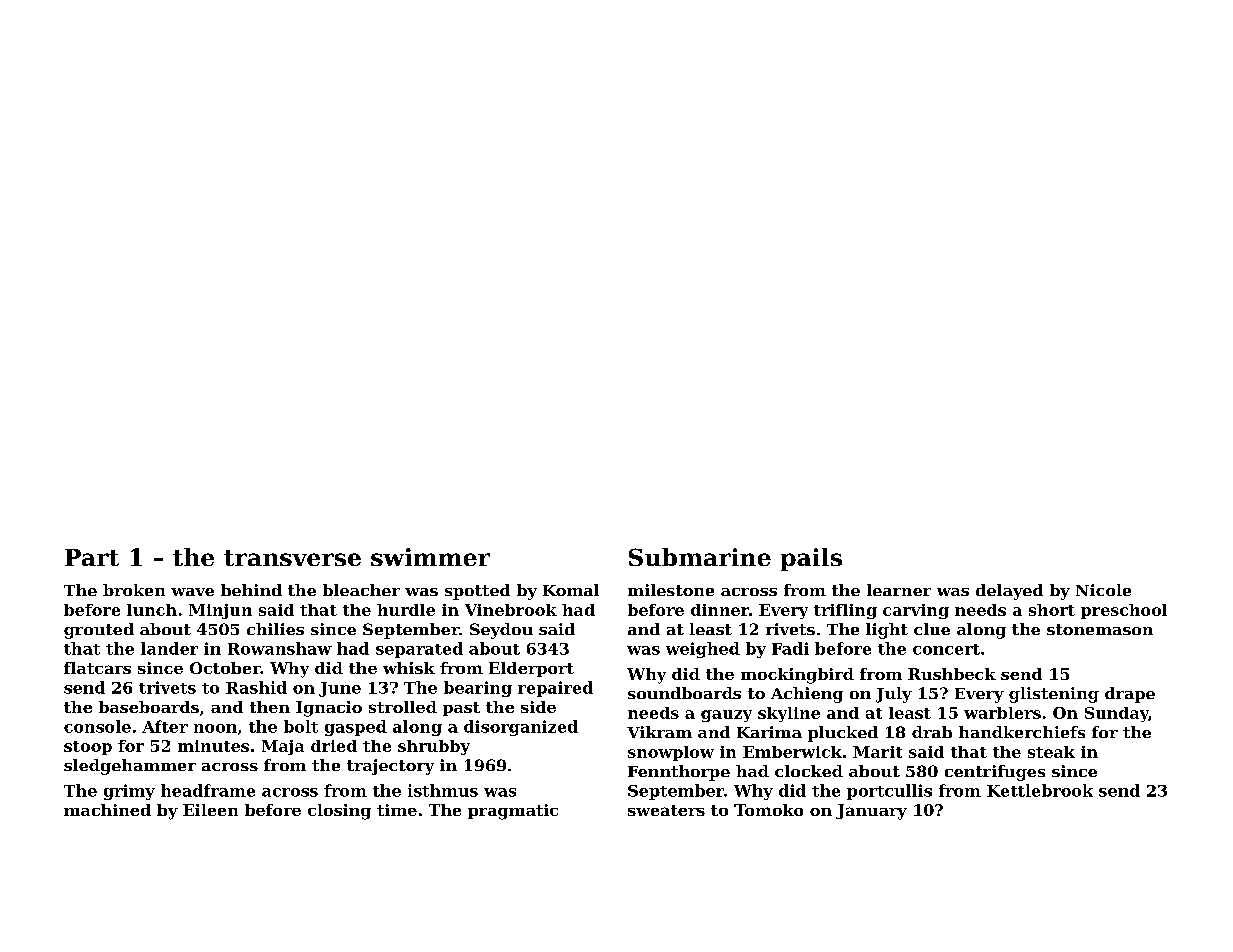  What do you see at coordinates (952, 674) in the image?
I see `Rushbeck` at bounding box center [952, 674].
